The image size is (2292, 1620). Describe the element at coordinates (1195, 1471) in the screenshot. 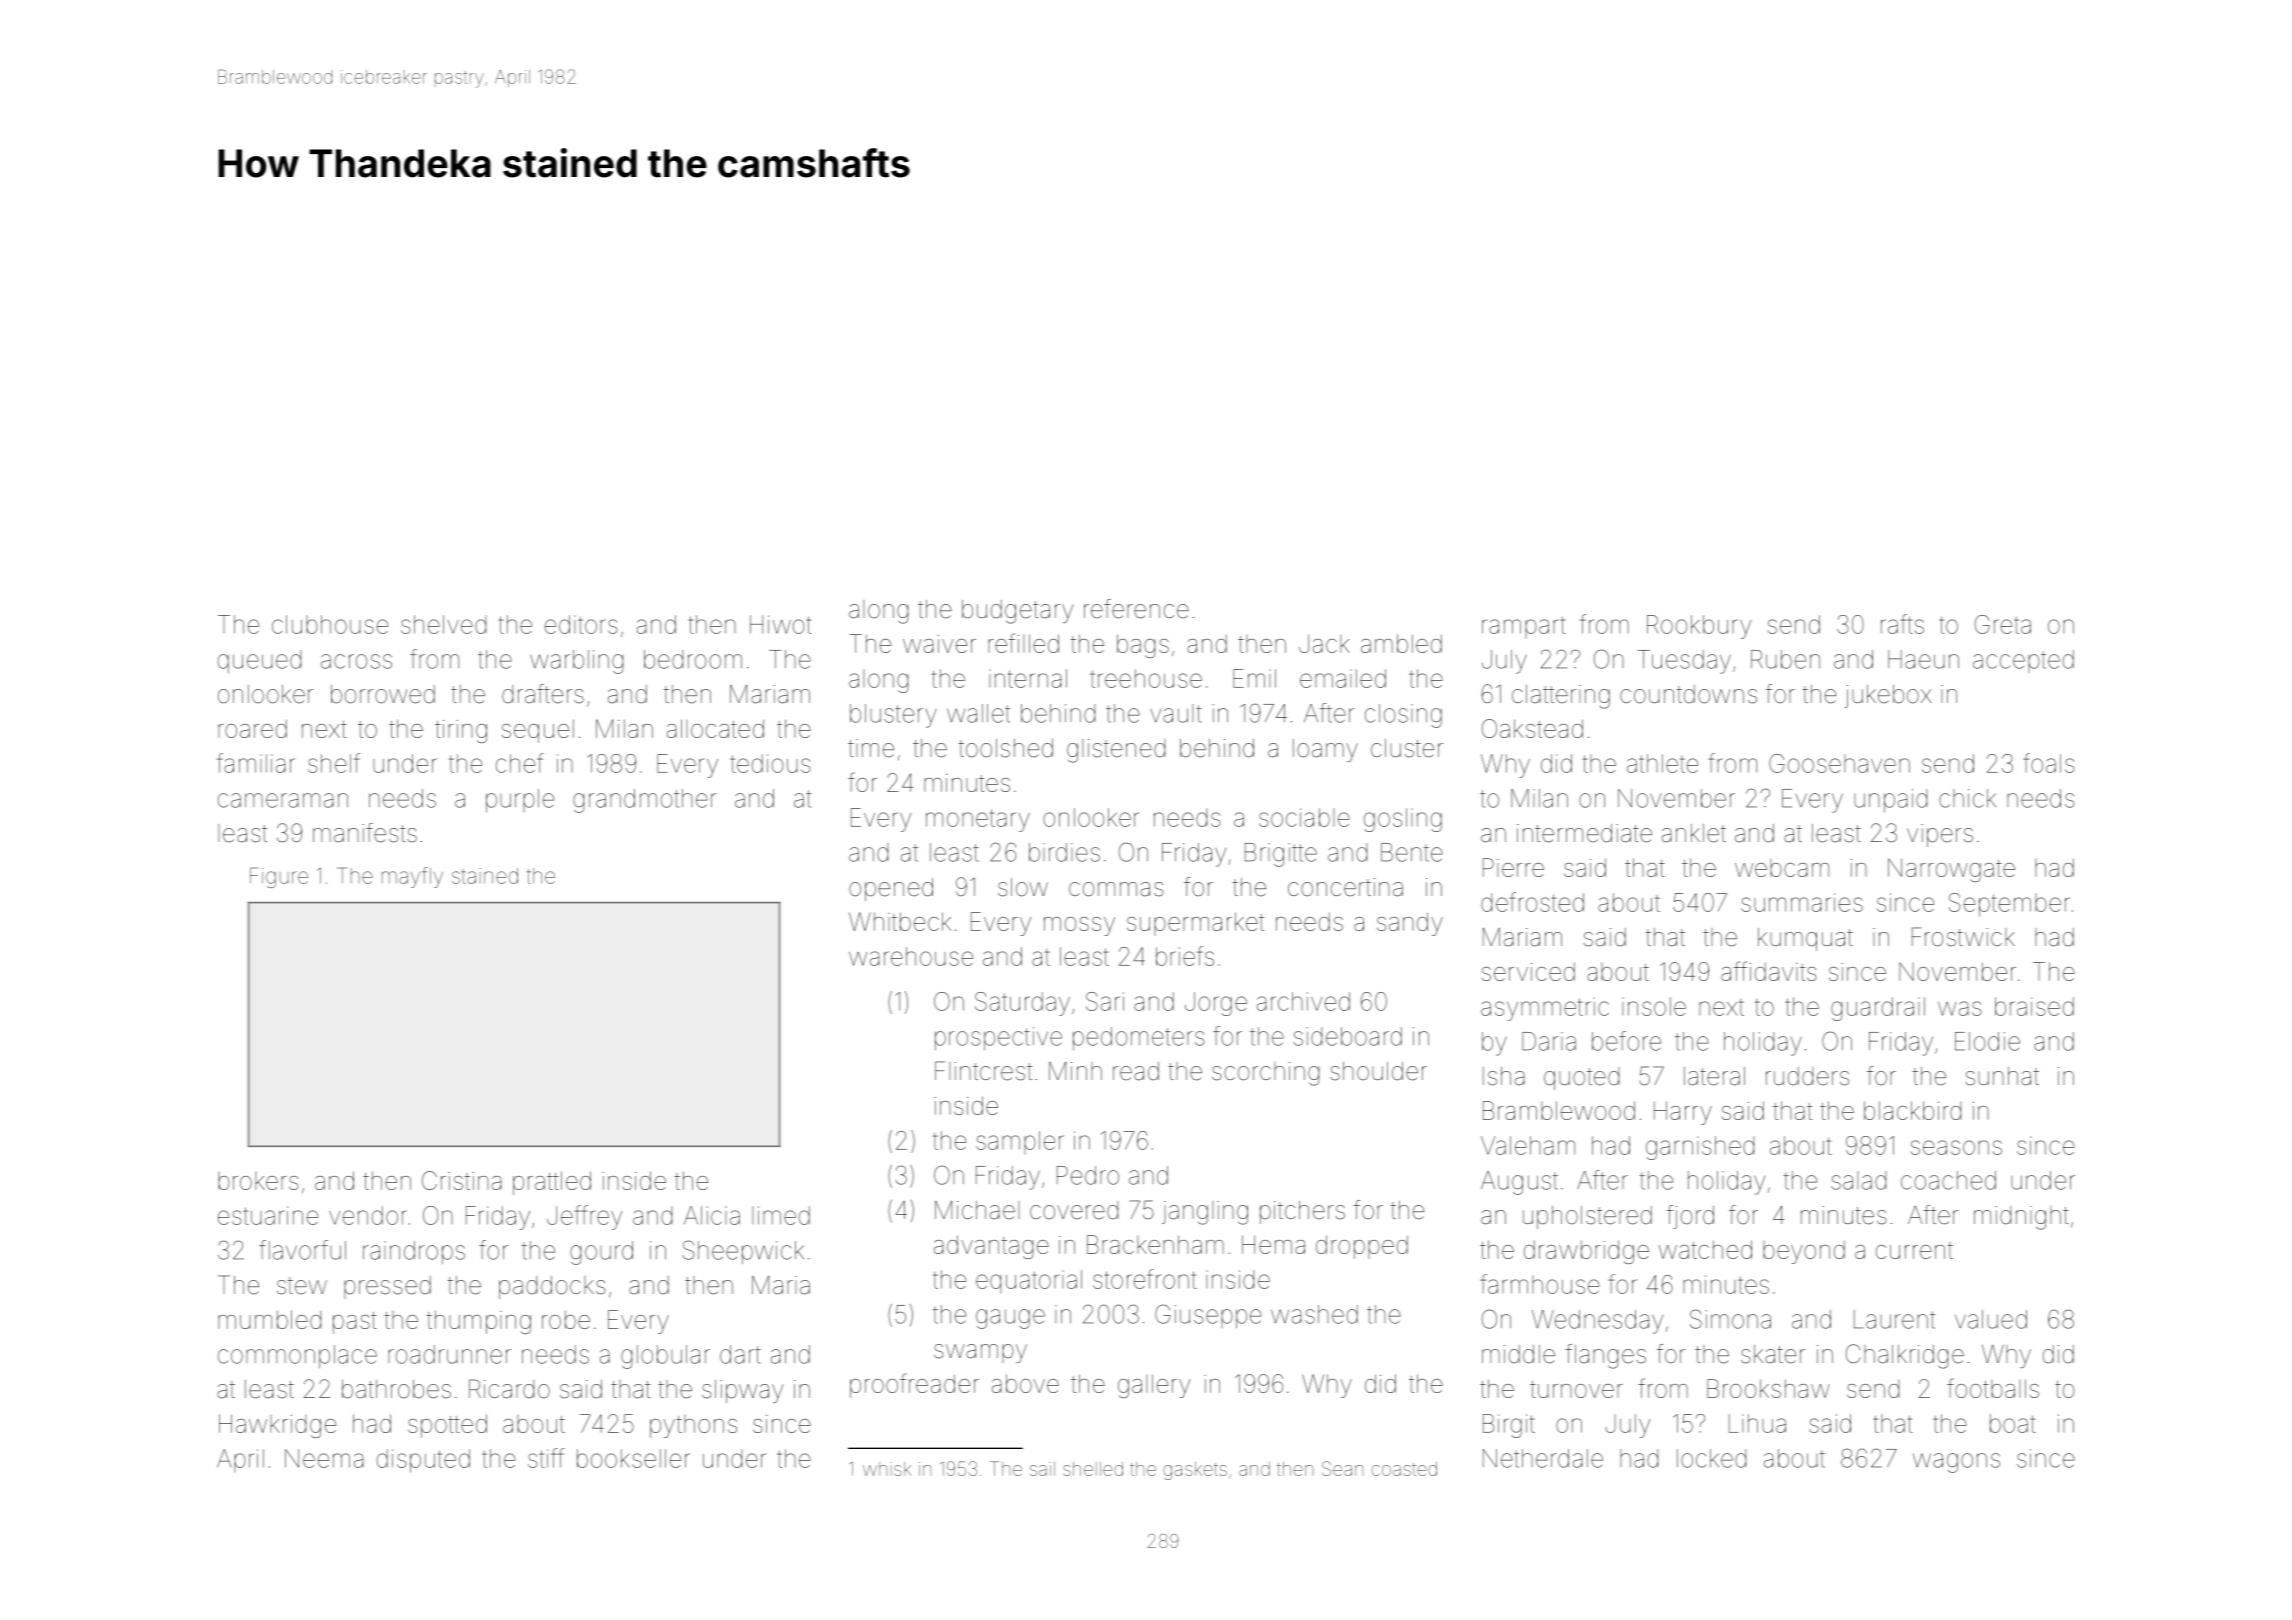

I see `gaskets` at that location.
